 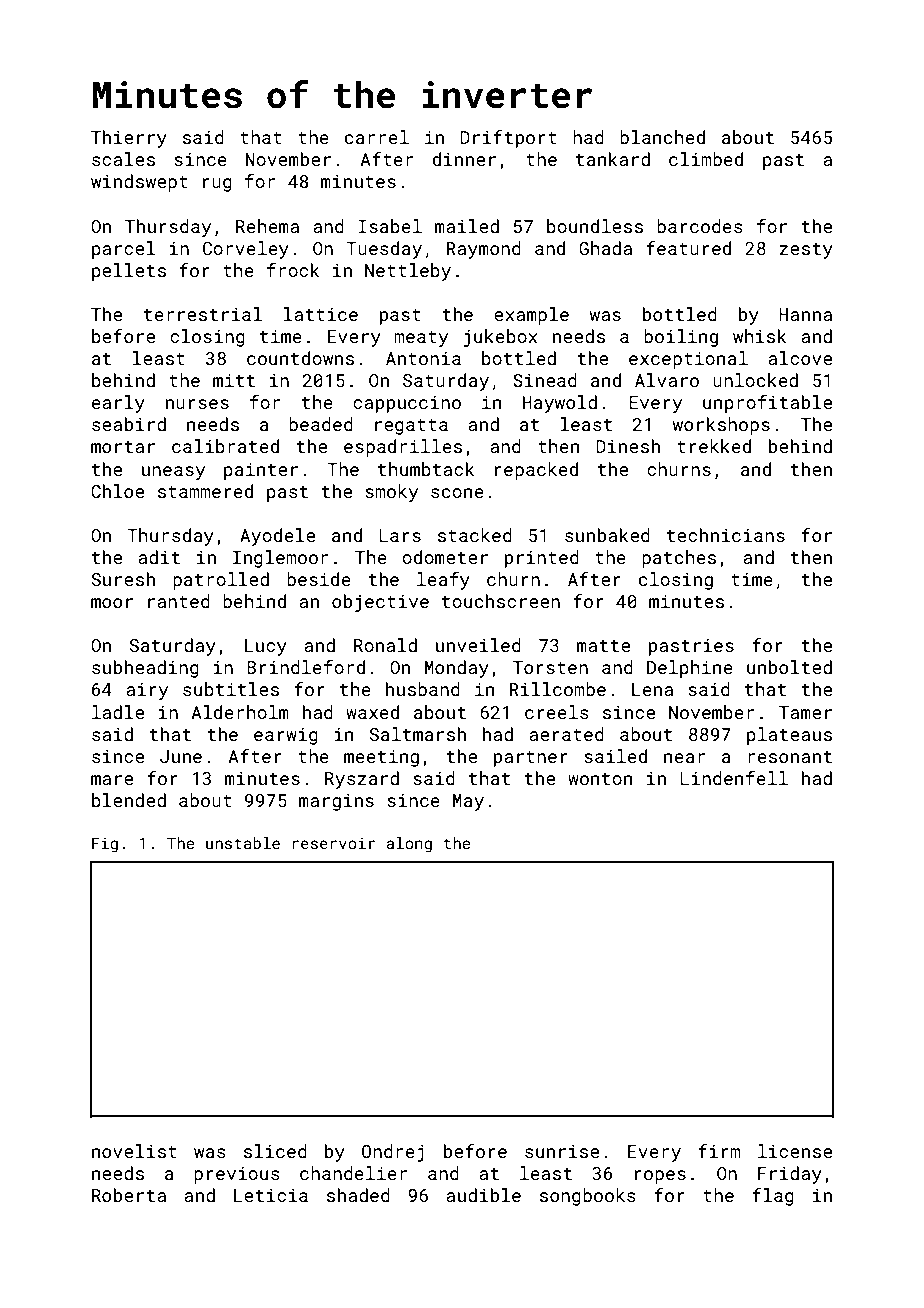 What do you see at coordinates (700, 226) in the page?
I see `barcodes` at bounding box center [700, 226].
